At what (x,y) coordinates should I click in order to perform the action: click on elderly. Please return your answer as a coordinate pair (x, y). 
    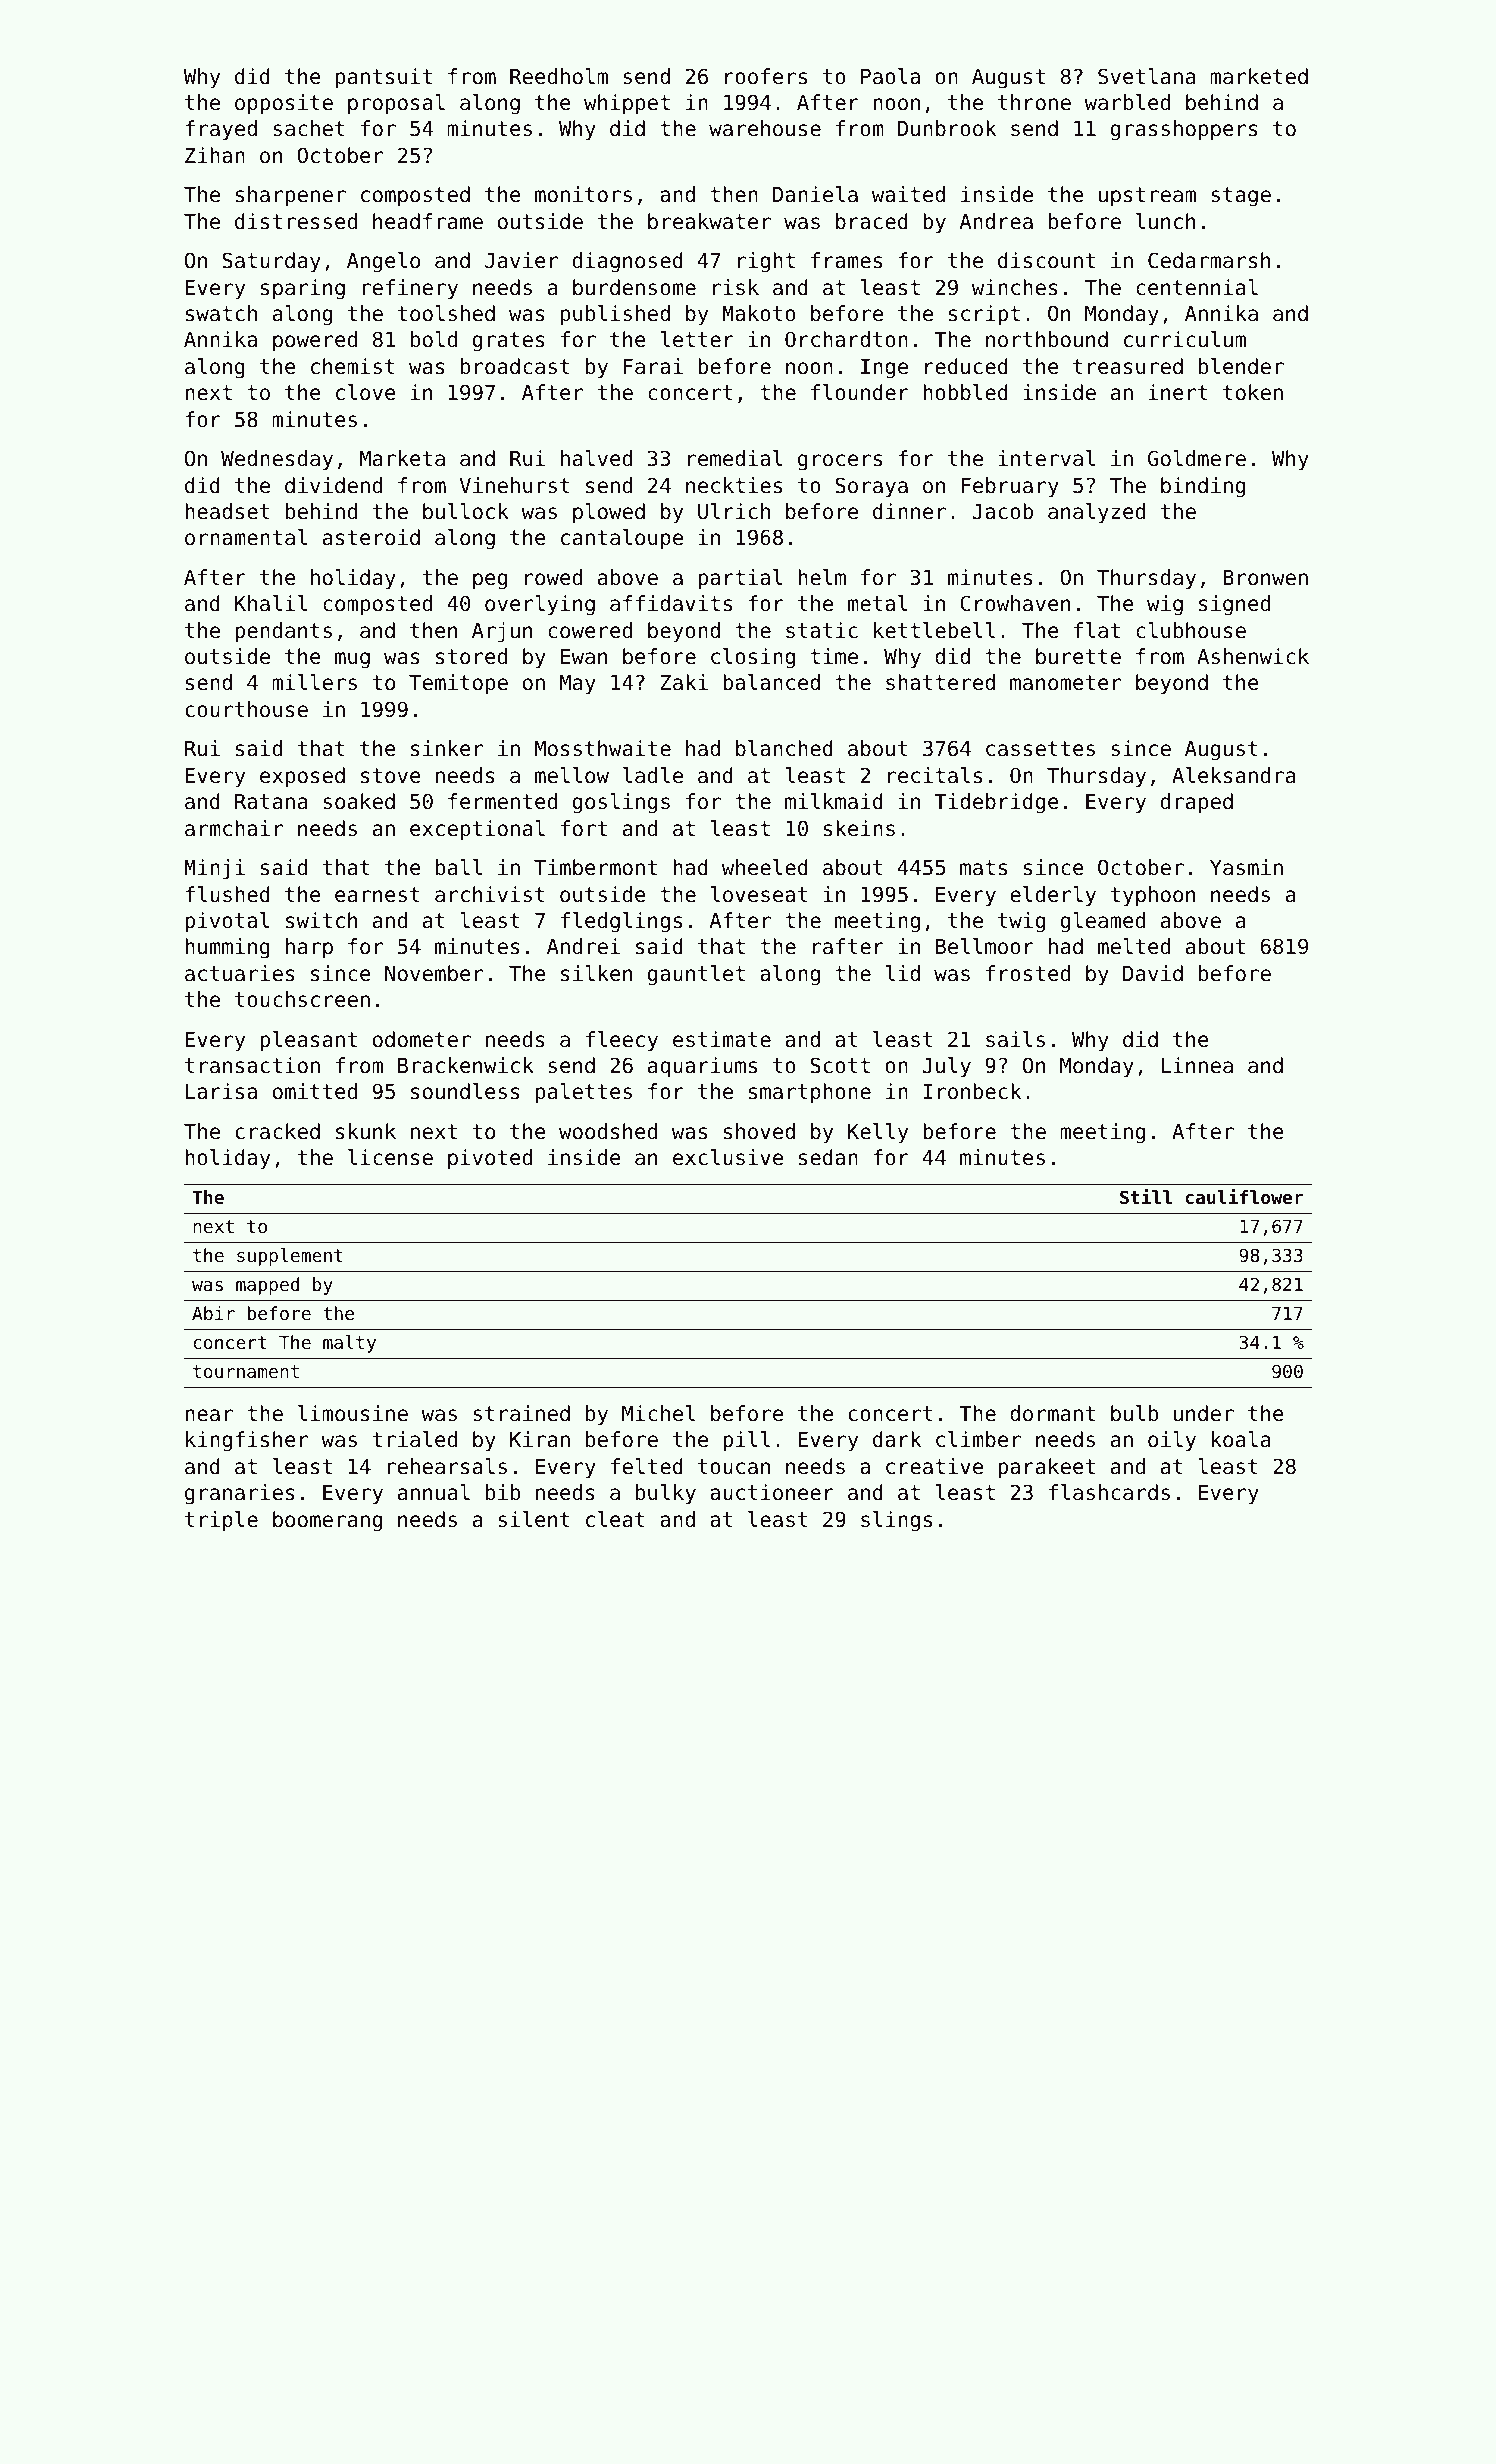
    Looking at the image, I should click on (1053, 896).
